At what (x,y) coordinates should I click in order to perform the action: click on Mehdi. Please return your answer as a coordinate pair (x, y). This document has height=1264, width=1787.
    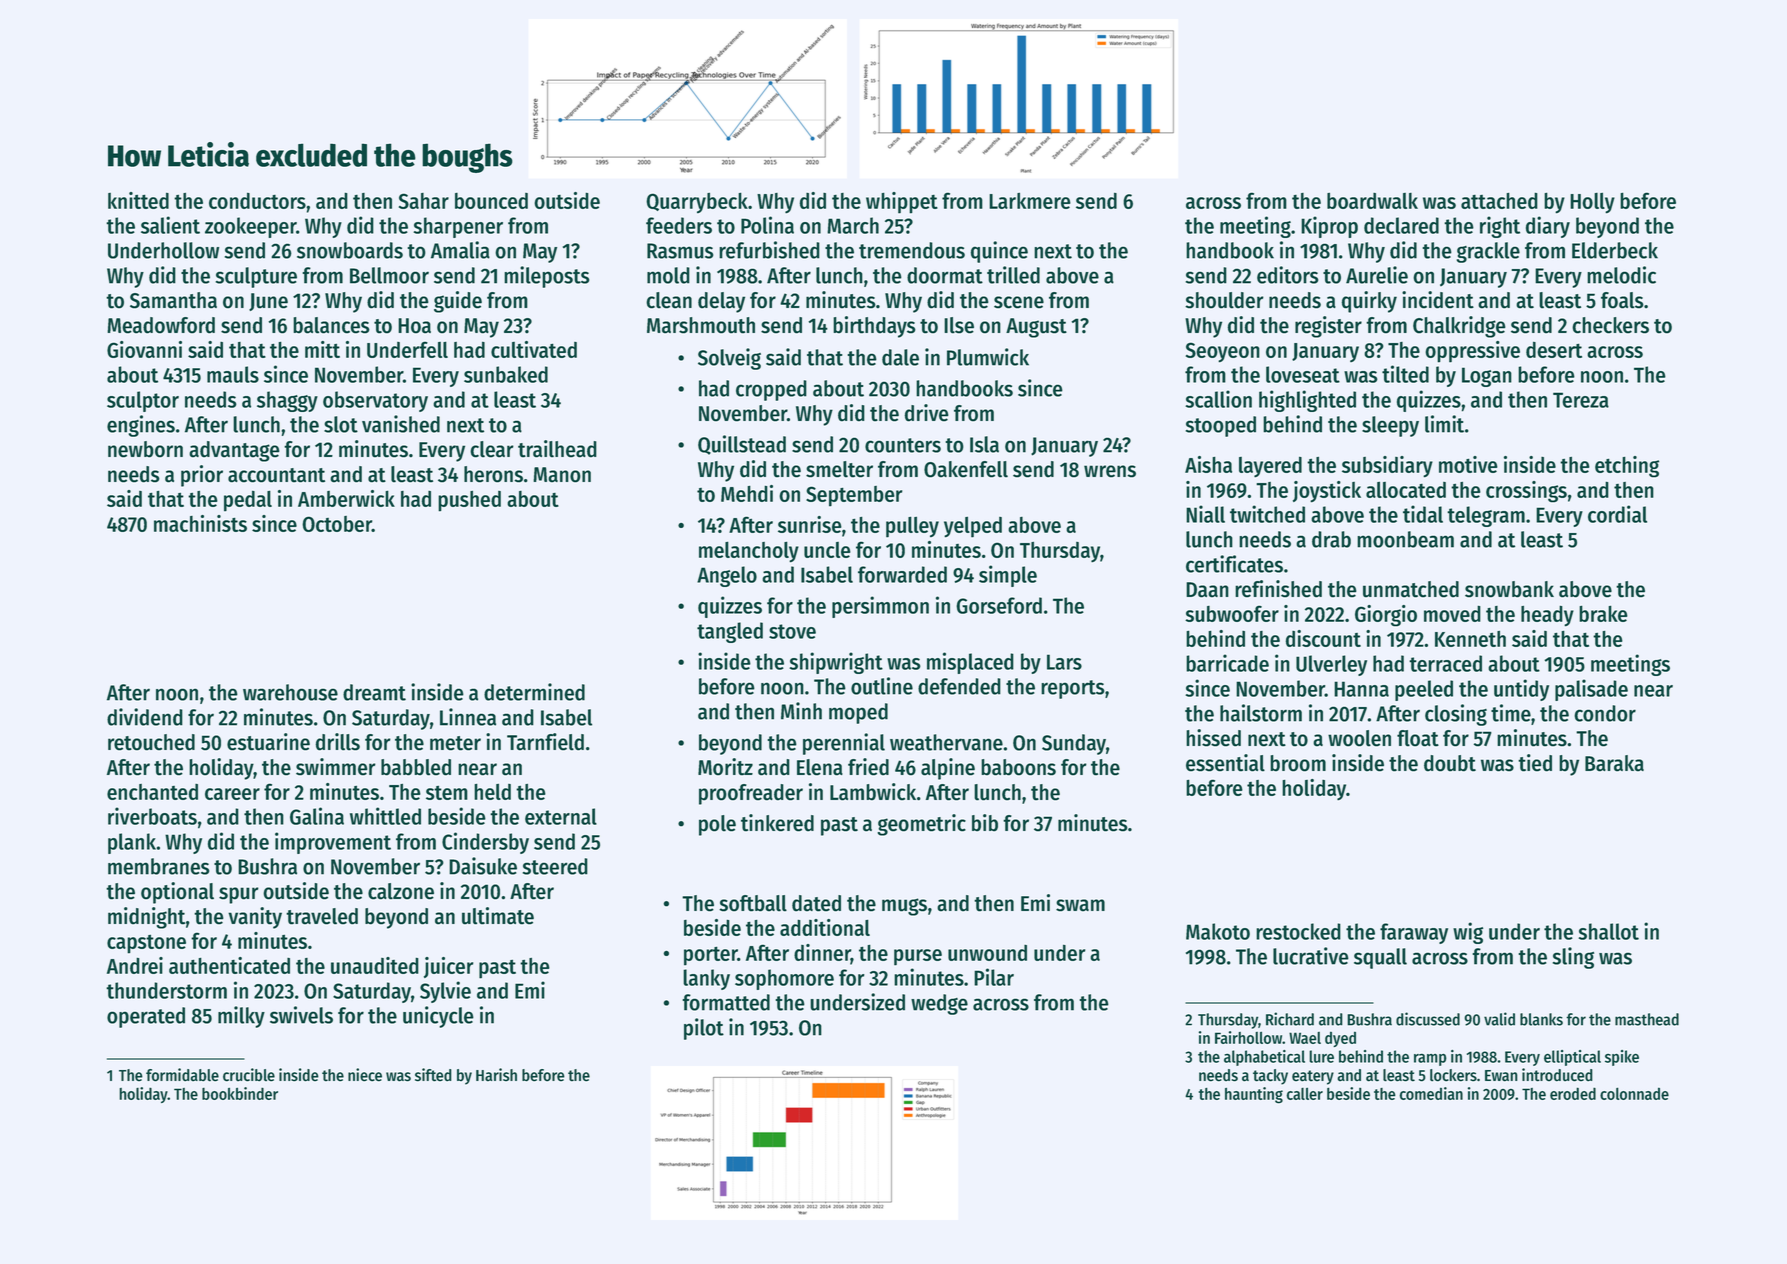
    Looking at the image, I should click on (747, 493).
